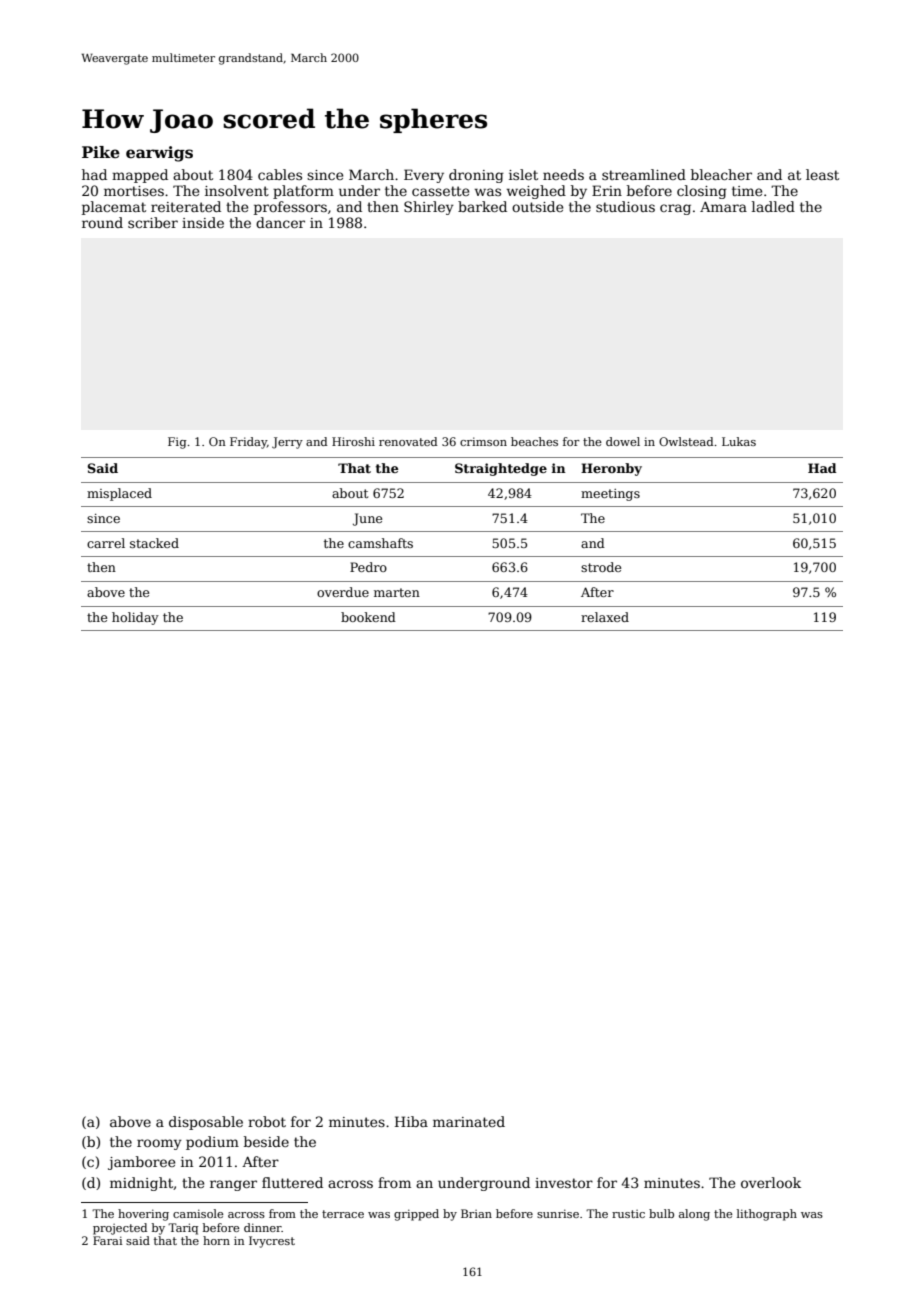 Image resolution: width=924 pixels, height=1308 pixels. Describe the element at coordinates (353, 441) in the screenshot. I see `Hiroshi` at that location.
